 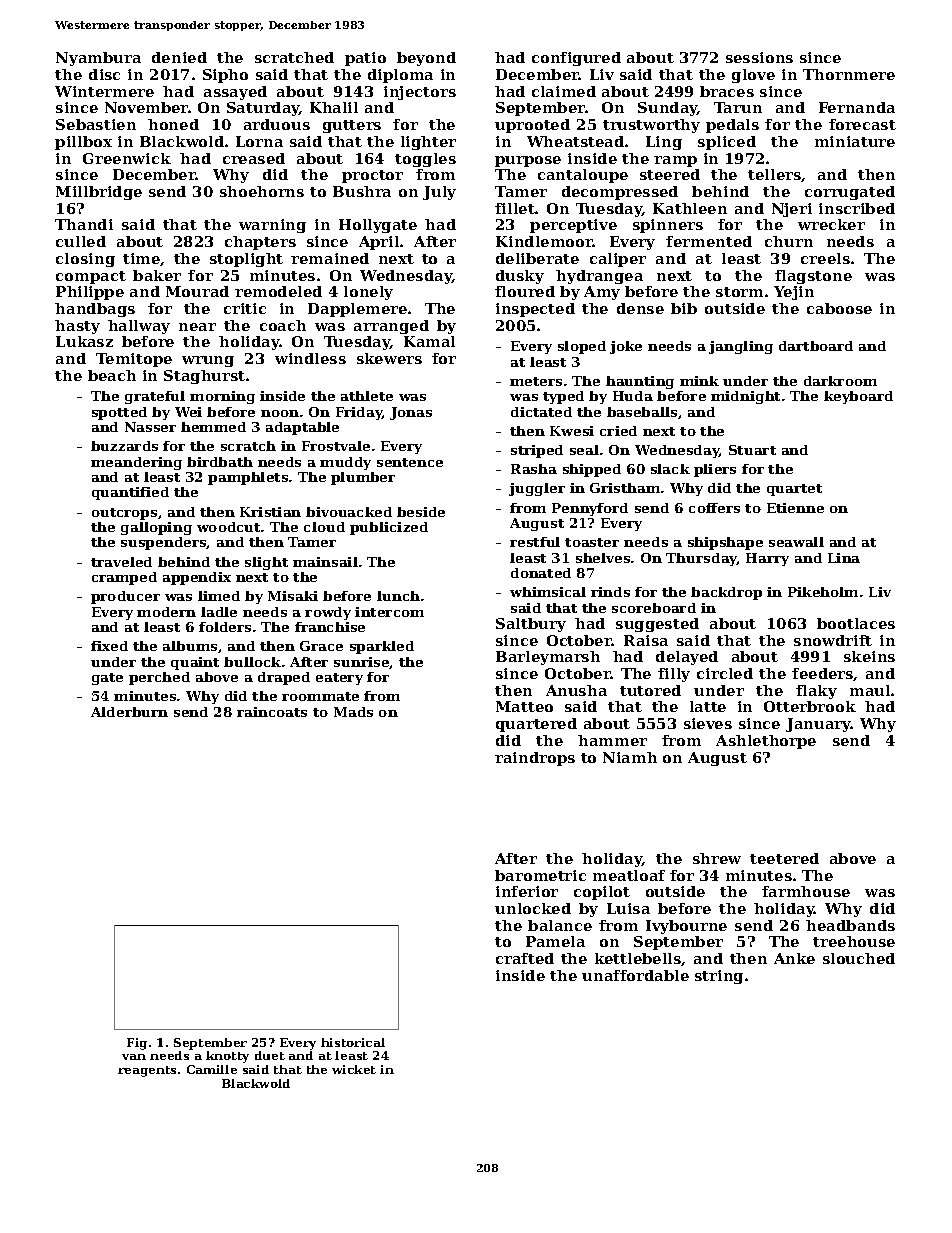 What do you see at coordinates (527, 891) in the image?
I see `inferior` at bounding box center [527, 891].
